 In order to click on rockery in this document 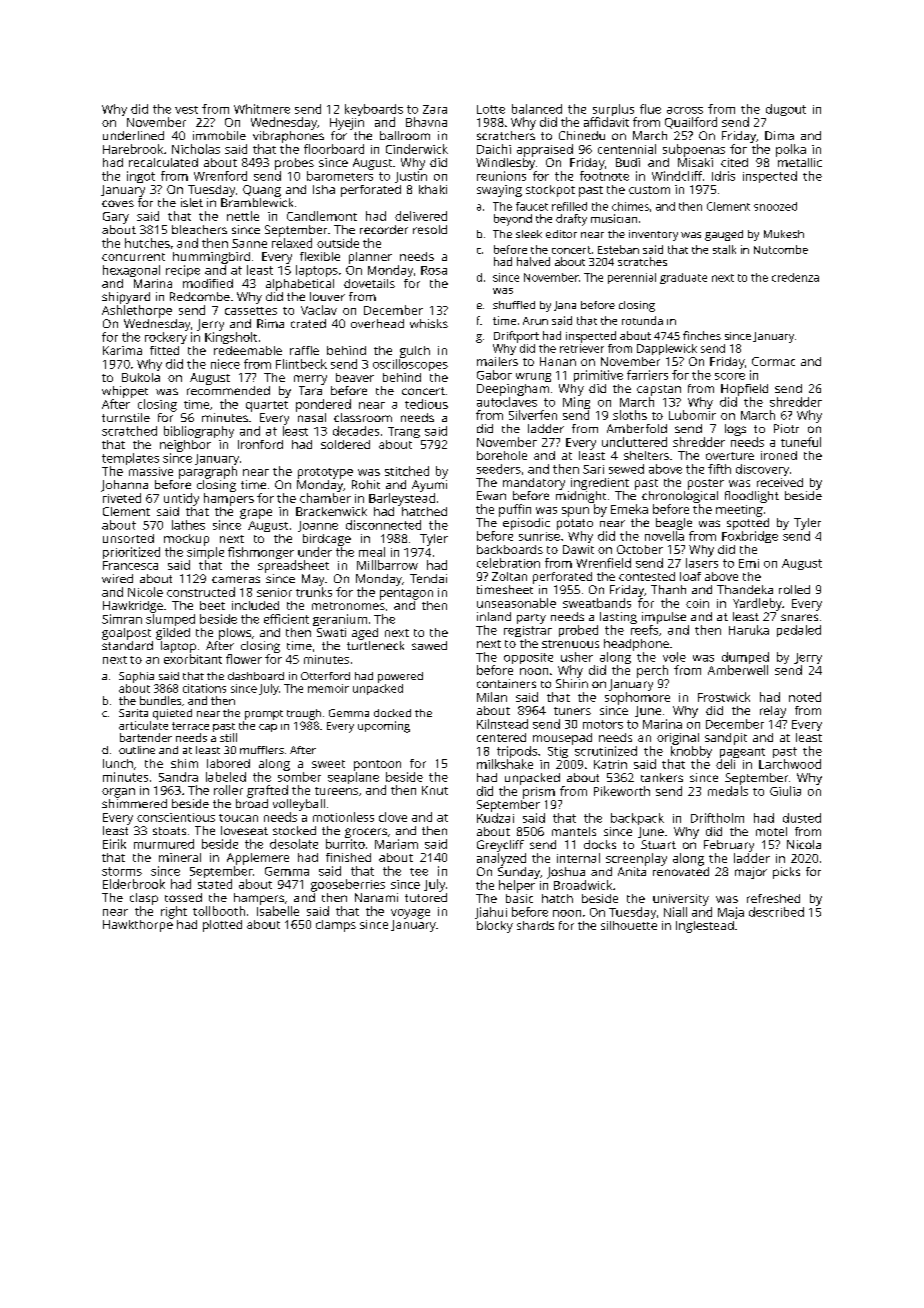, I will do `click(166, 338)`.
